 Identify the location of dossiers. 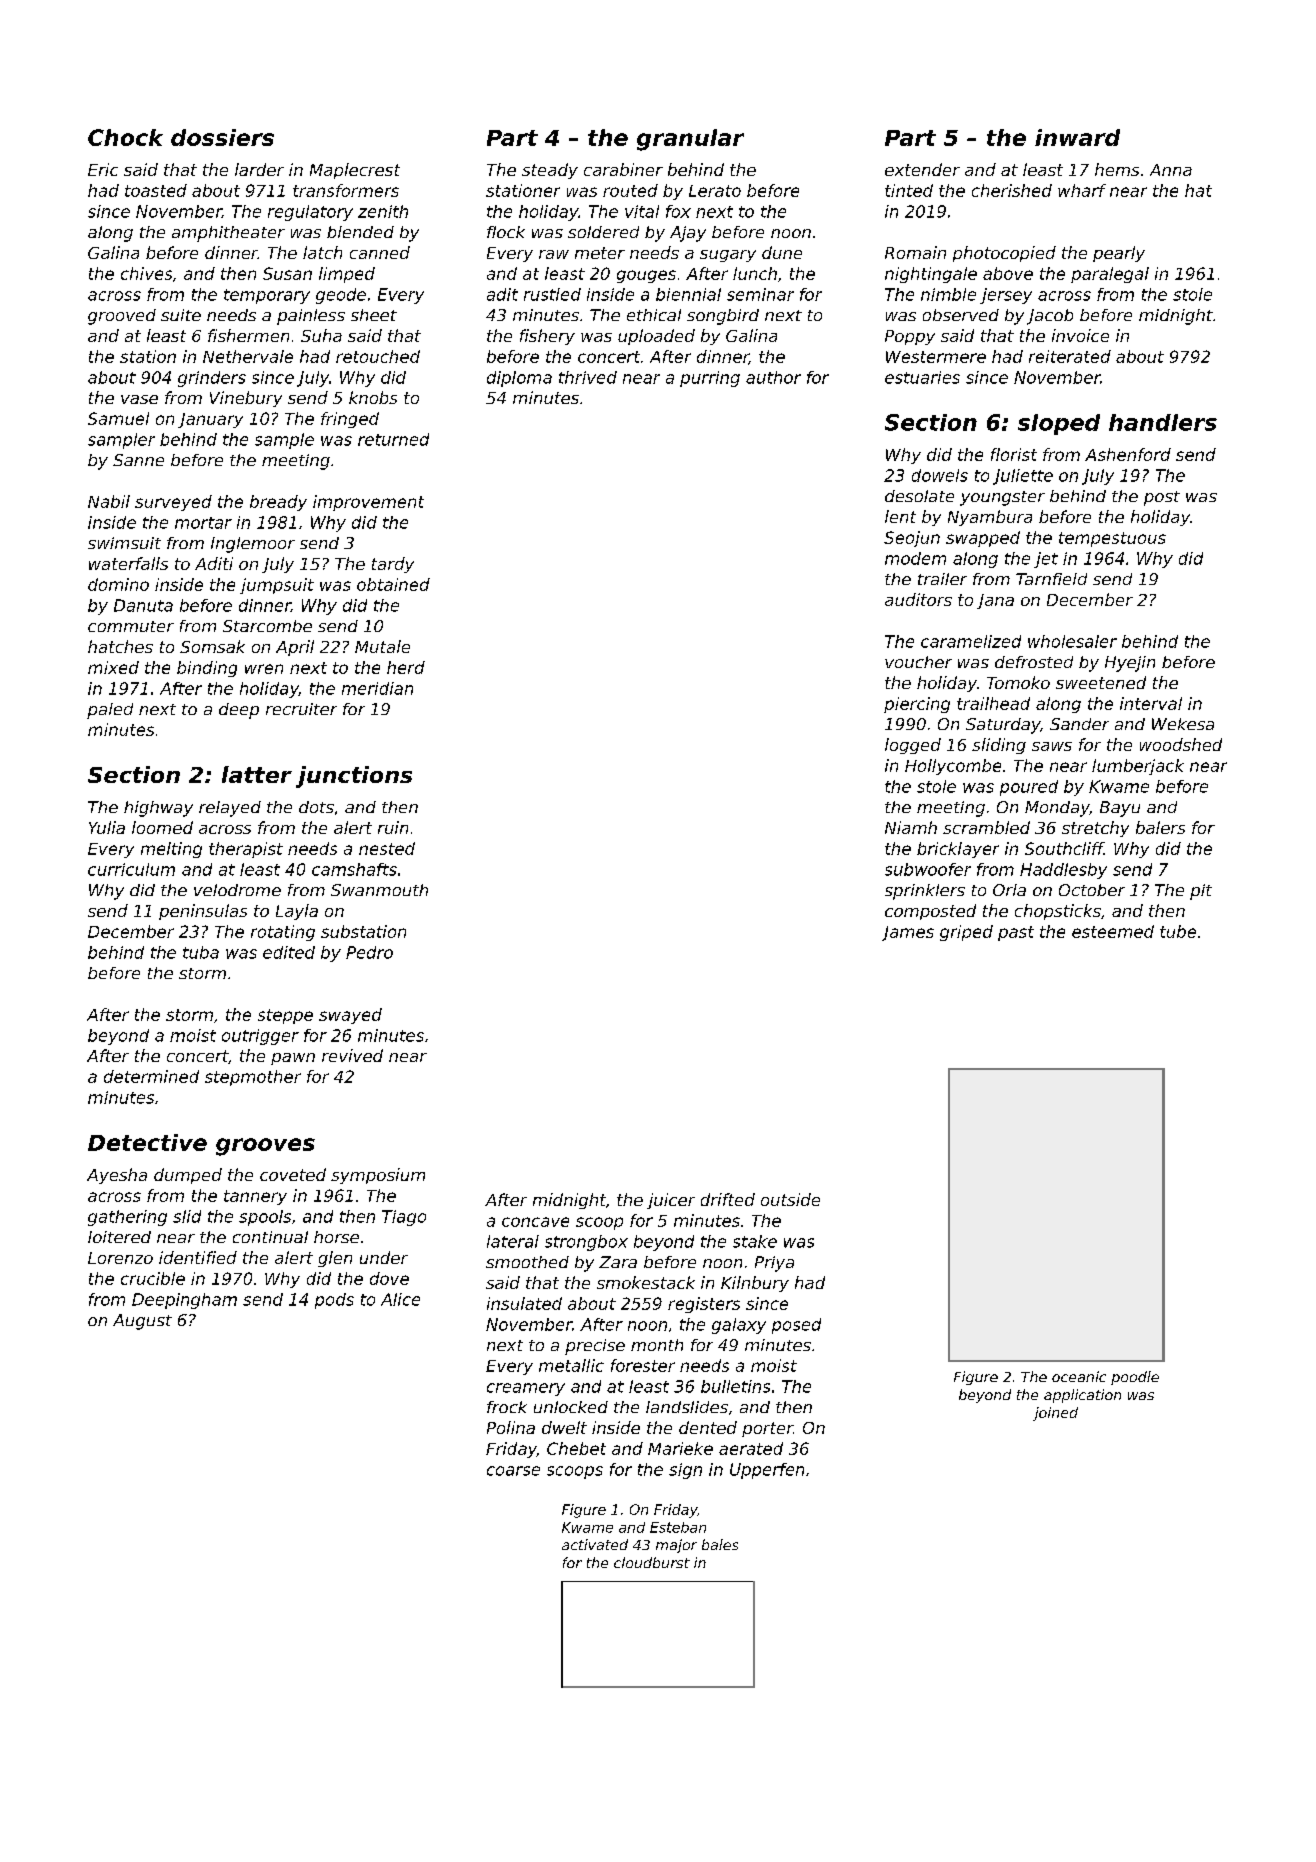
(222, 137).
